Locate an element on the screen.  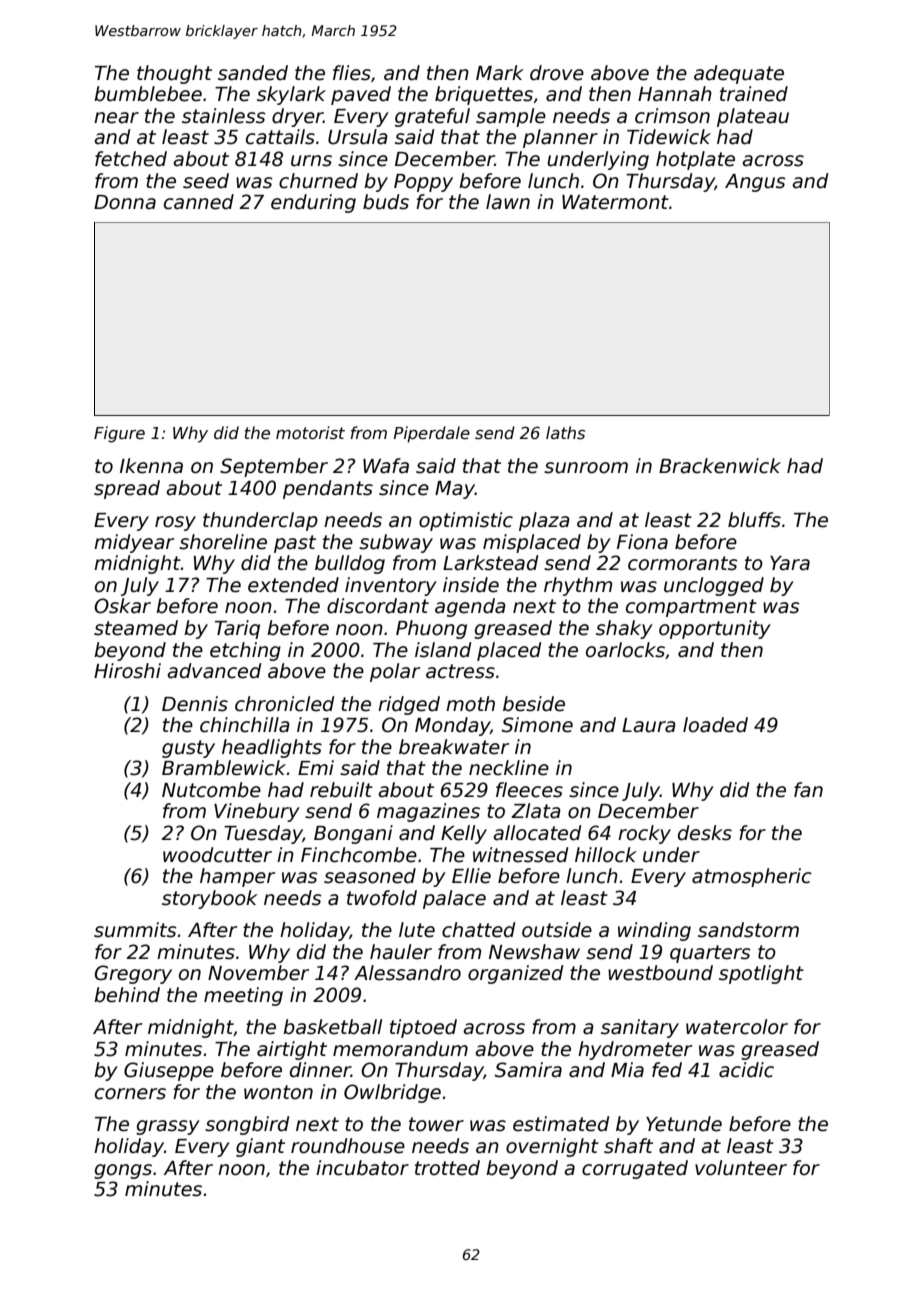
organized is located at coordinates (515, 974).
